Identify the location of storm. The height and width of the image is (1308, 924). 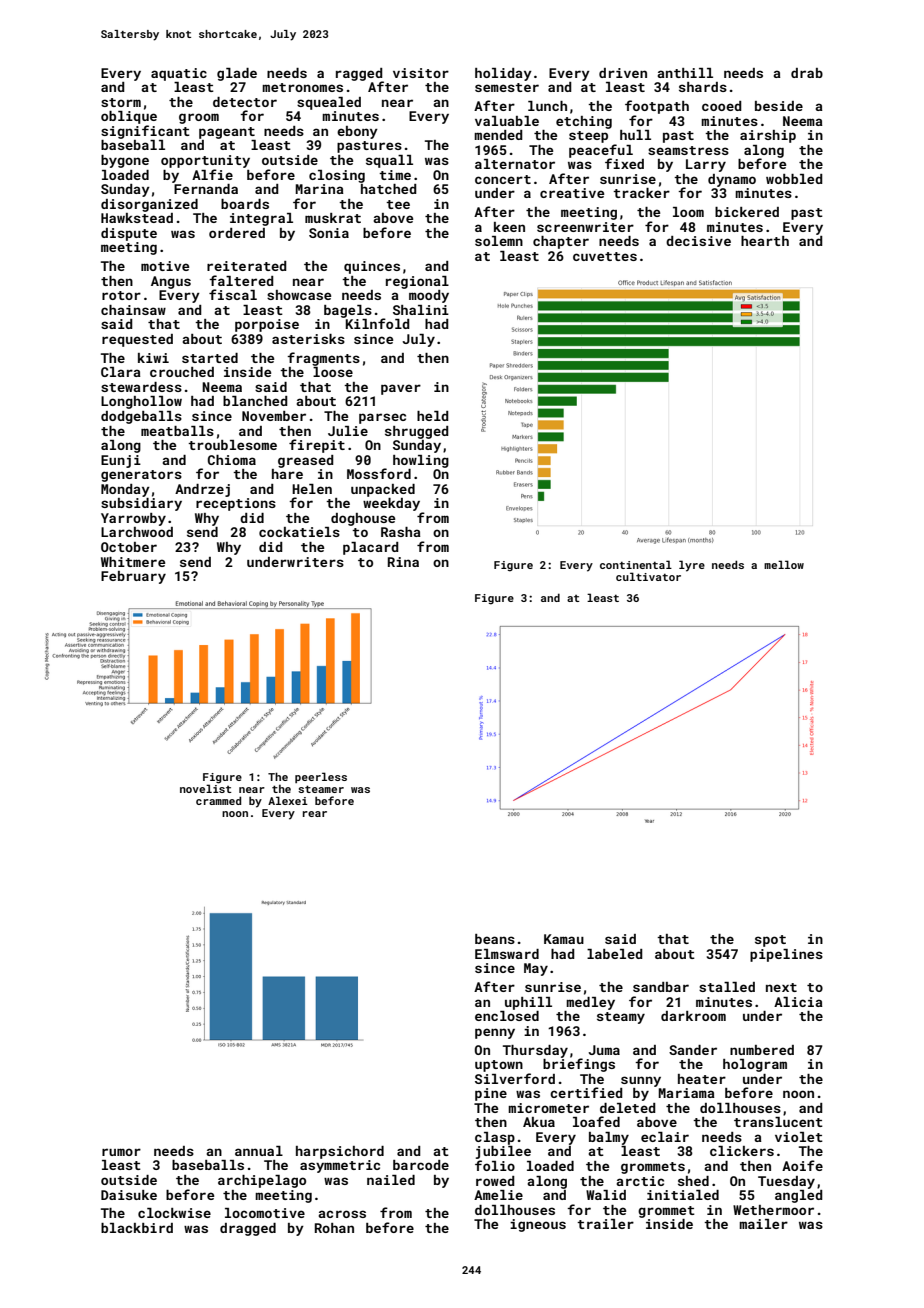
(121, 102).
